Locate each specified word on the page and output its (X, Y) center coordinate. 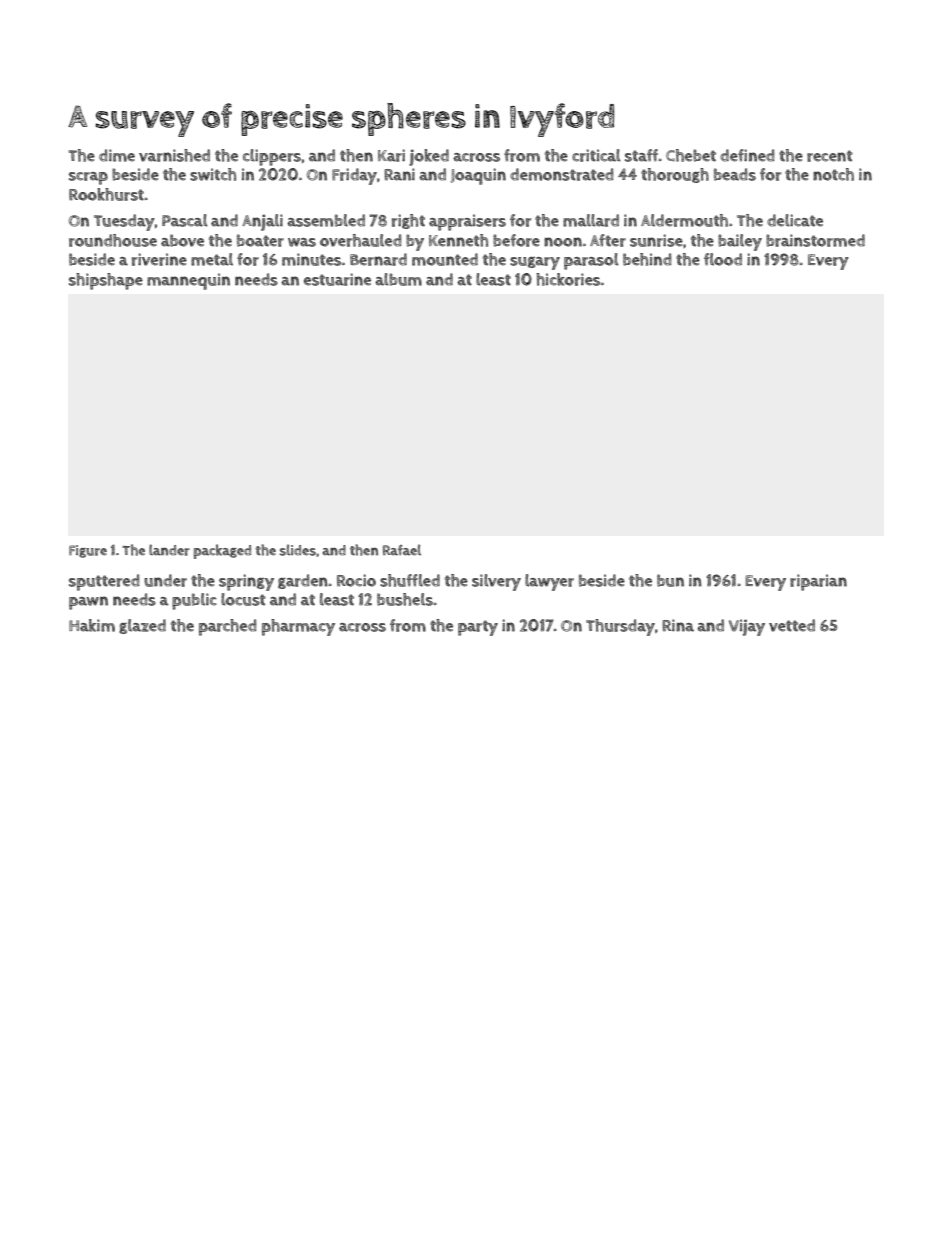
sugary (535, 263)
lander (169, 550)
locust (243, 599)
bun (670, 580)
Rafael (402, 550)
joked (429, 157)
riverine (159, 259)
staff (641, 155)
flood (723, 259)
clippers (272, 157)
